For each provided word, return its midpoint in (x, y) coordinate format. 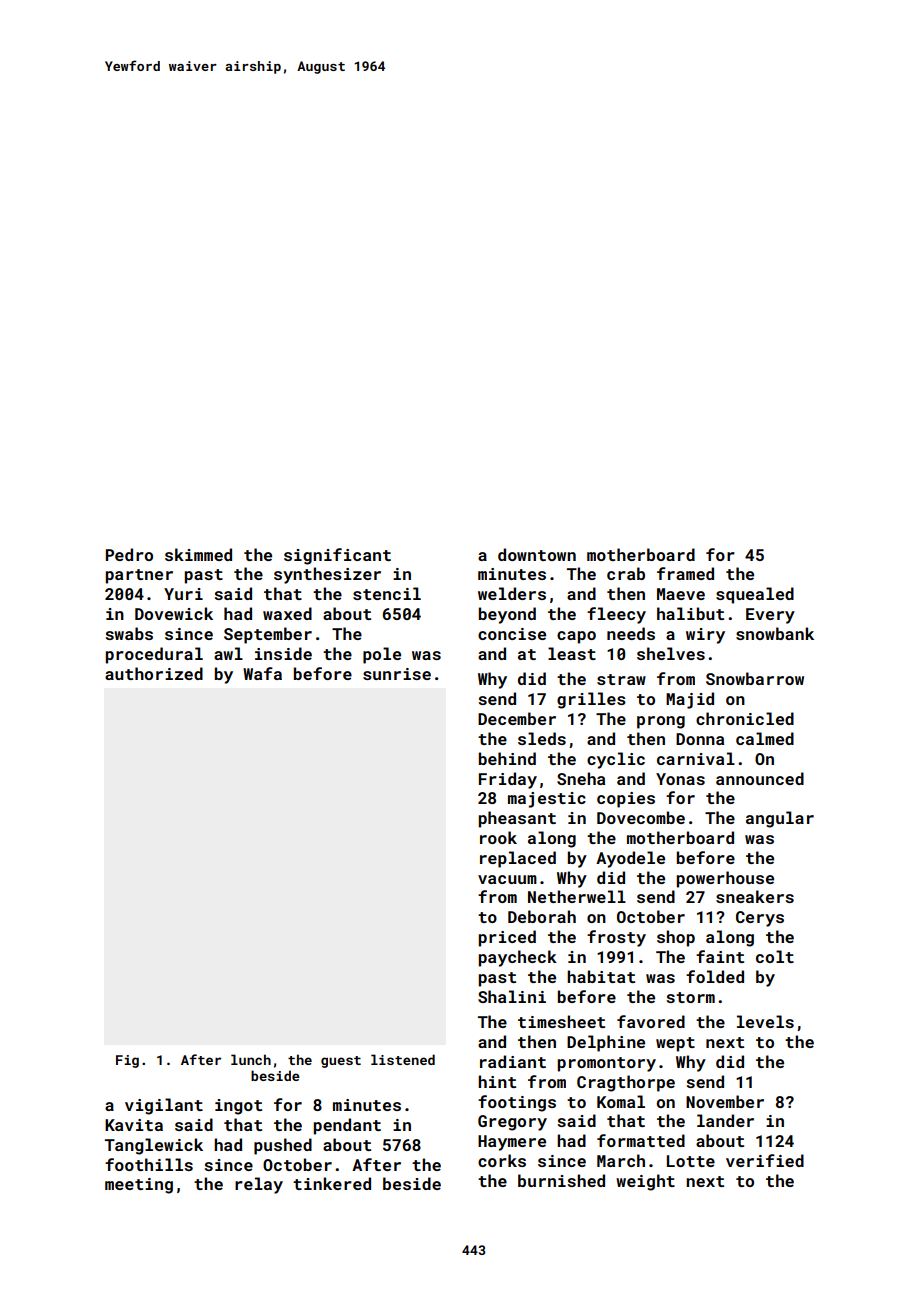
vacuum (507, 879)
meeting (139, 1186)
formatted (641, 1140)
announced (760, 778)
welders (512, 593)
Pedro (129, 554)
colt (775, 956)
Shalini (512, 996)
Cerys (760, 919)
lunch (251, 1059)
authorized (154, 673)
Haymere (512, 1143)
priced (507, 938)
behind (507, 758)
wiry (705, 636)
